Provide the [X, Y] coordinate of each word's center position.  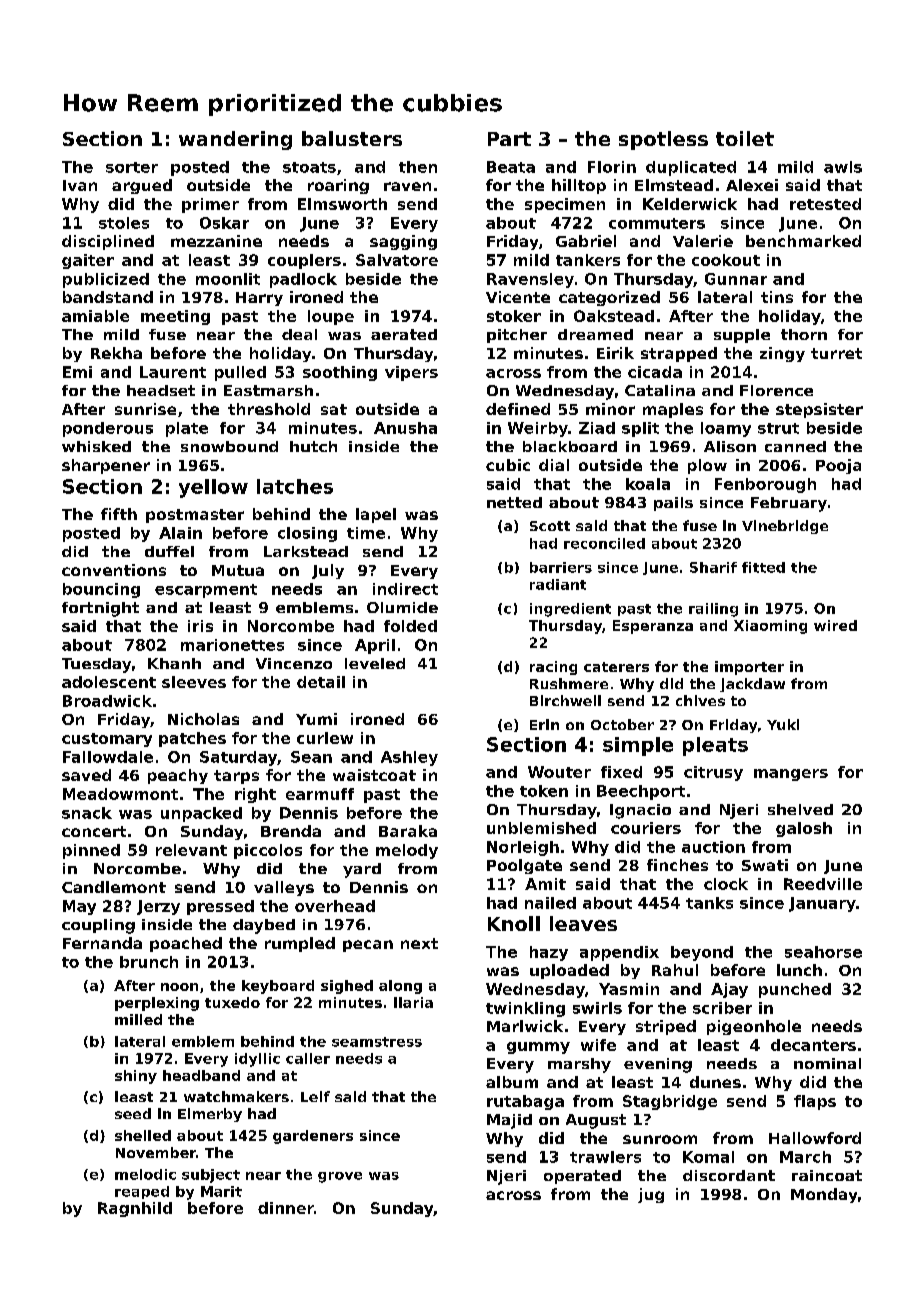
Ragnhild [135, 1209]
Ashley [409, 758]
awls [843, 167]
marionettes [232, 645]
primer [210, 205]
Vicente [518, 297]
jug [651, 1195]
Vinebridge [785, 527]
